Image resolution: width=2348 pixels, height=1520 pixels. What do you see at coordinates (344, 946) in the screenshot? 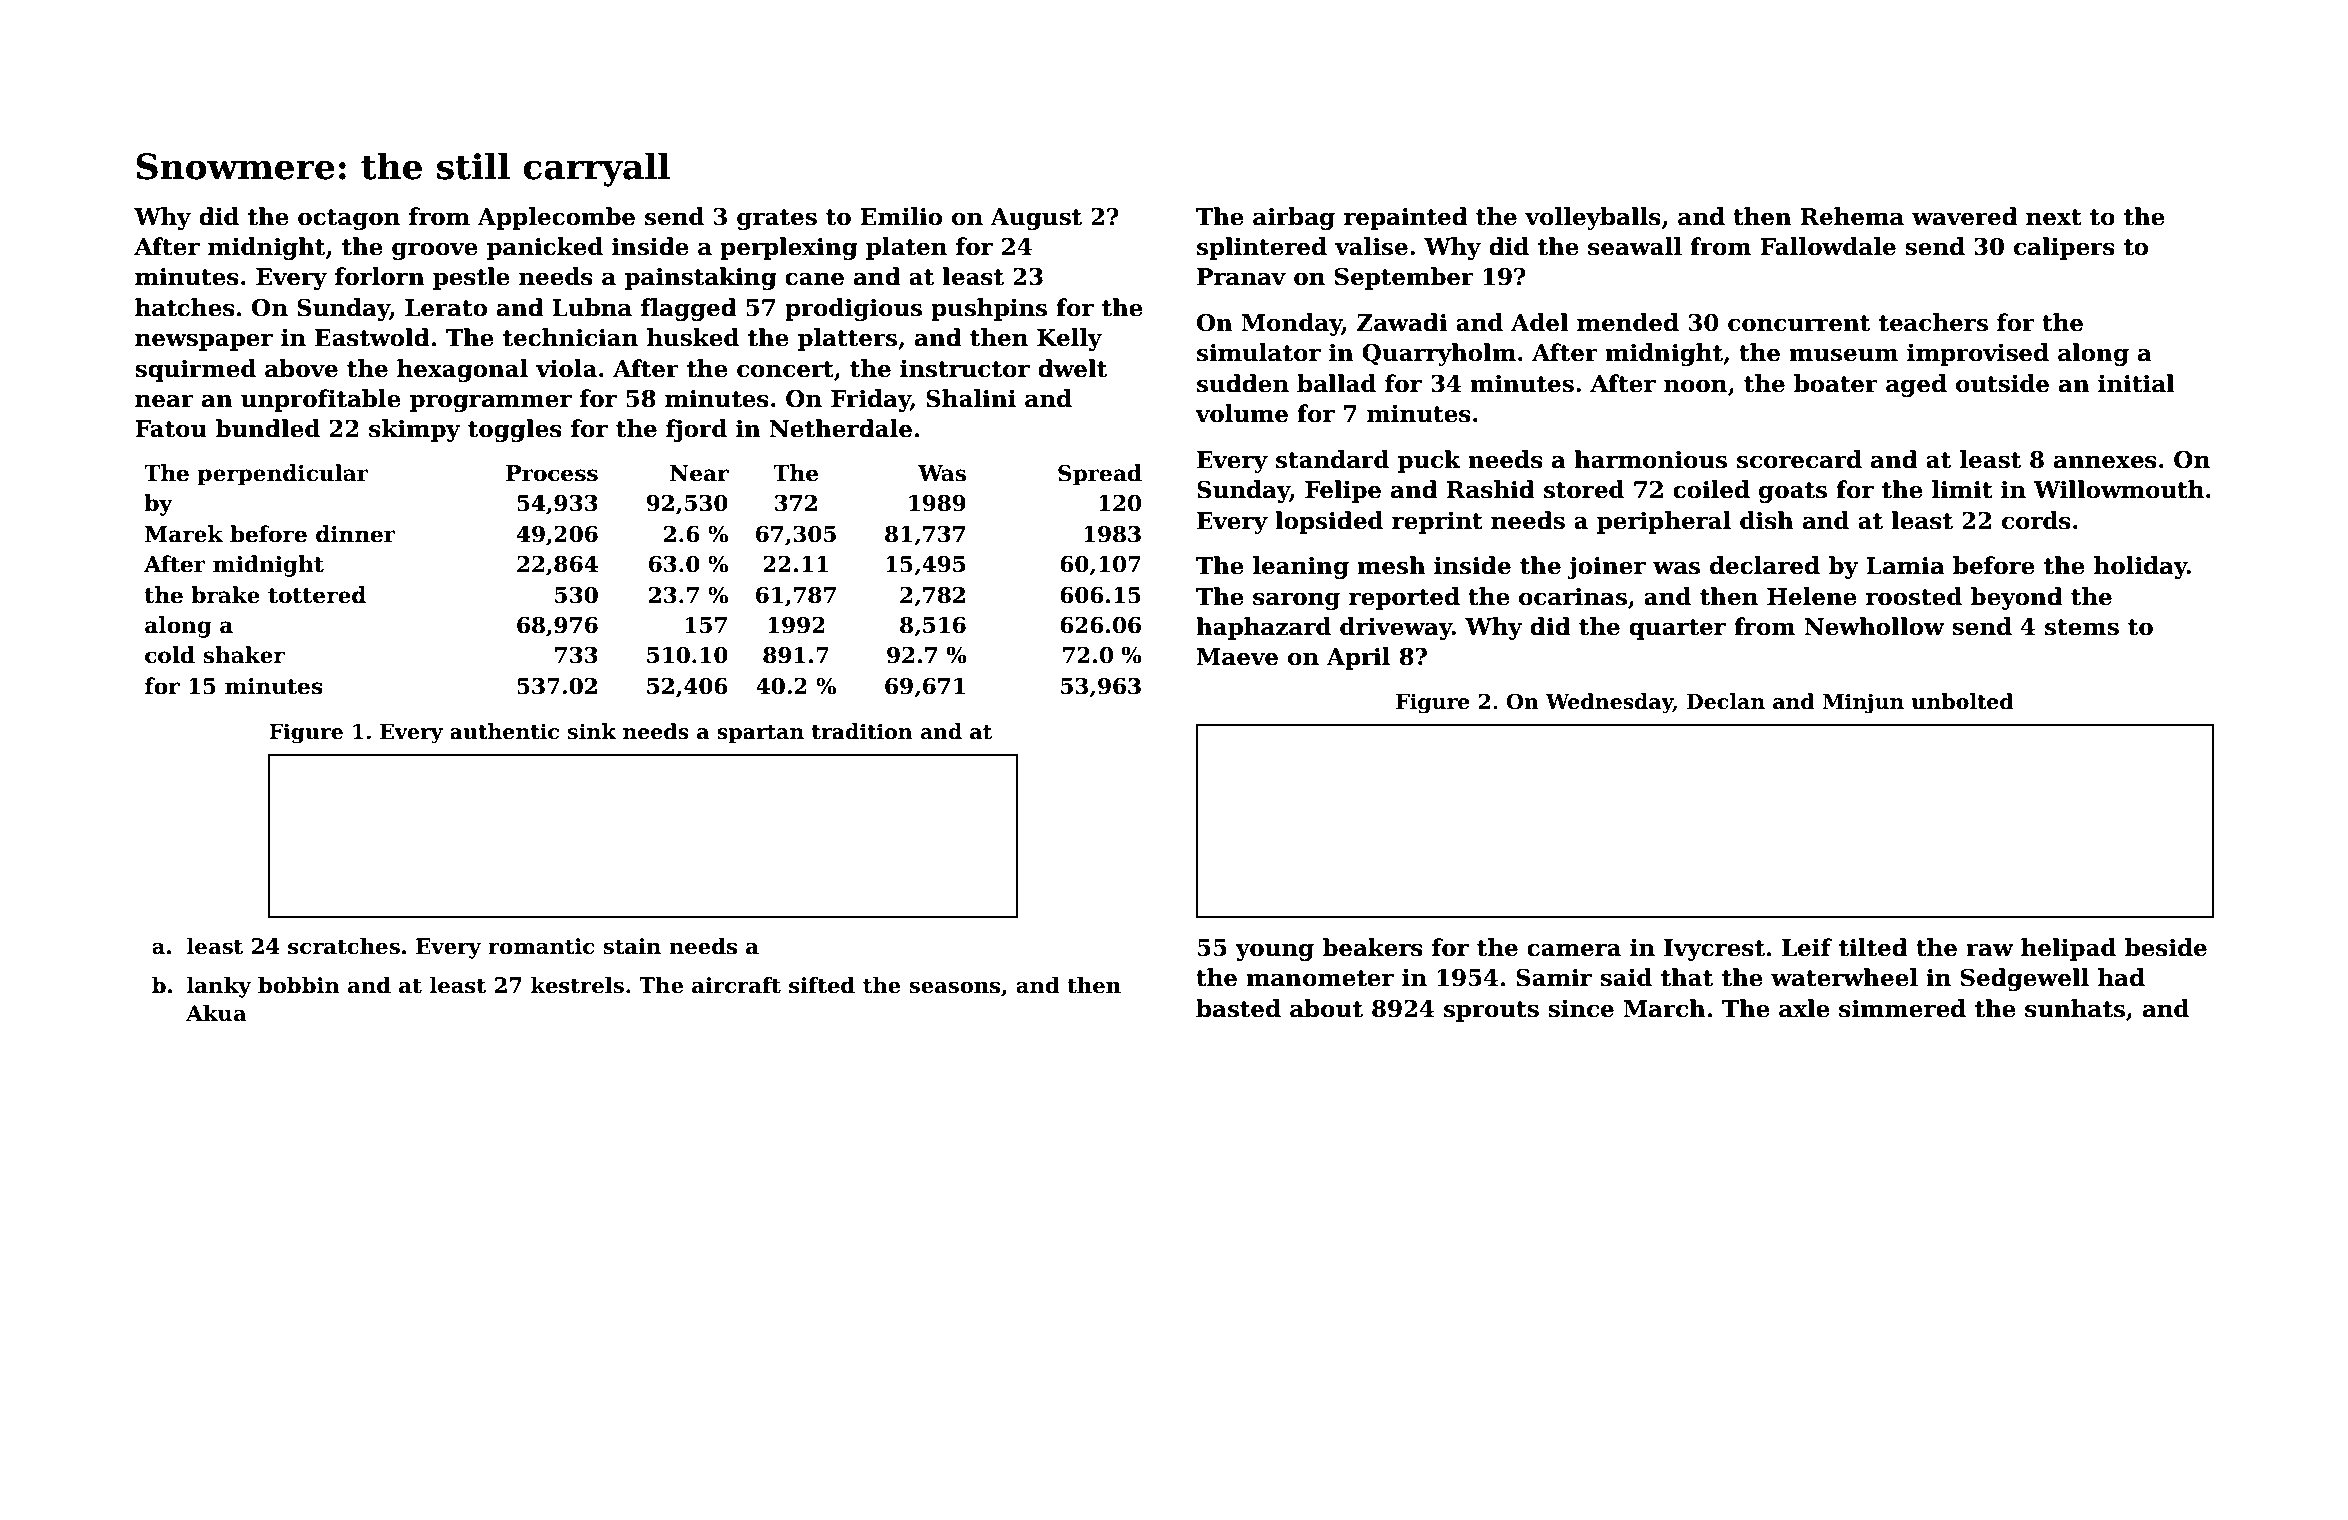
I see `scratches` at bounding box center [344, 946].
